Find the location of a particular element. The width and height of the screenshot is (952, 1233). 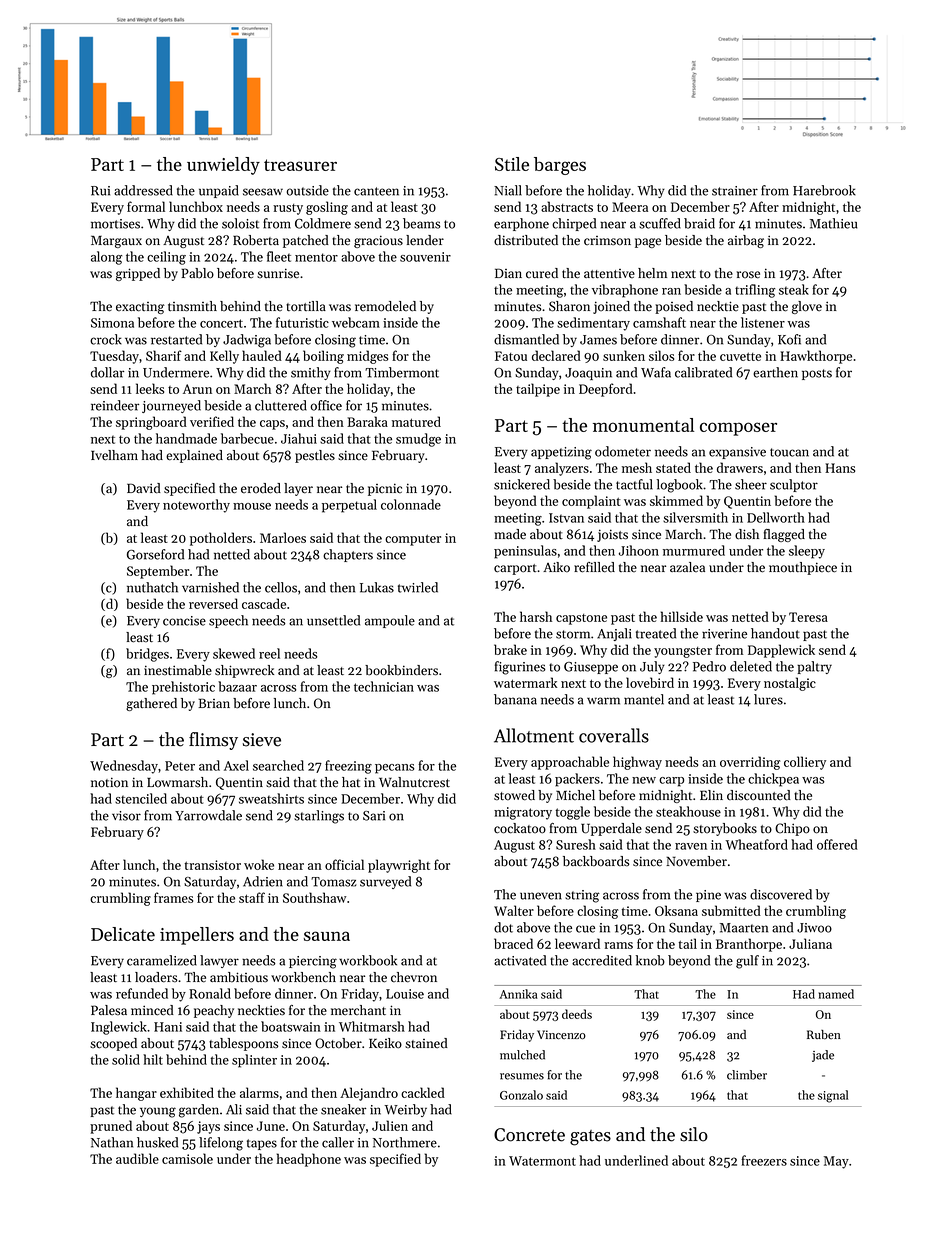

ceiling is located at coordinates (166, 258).
